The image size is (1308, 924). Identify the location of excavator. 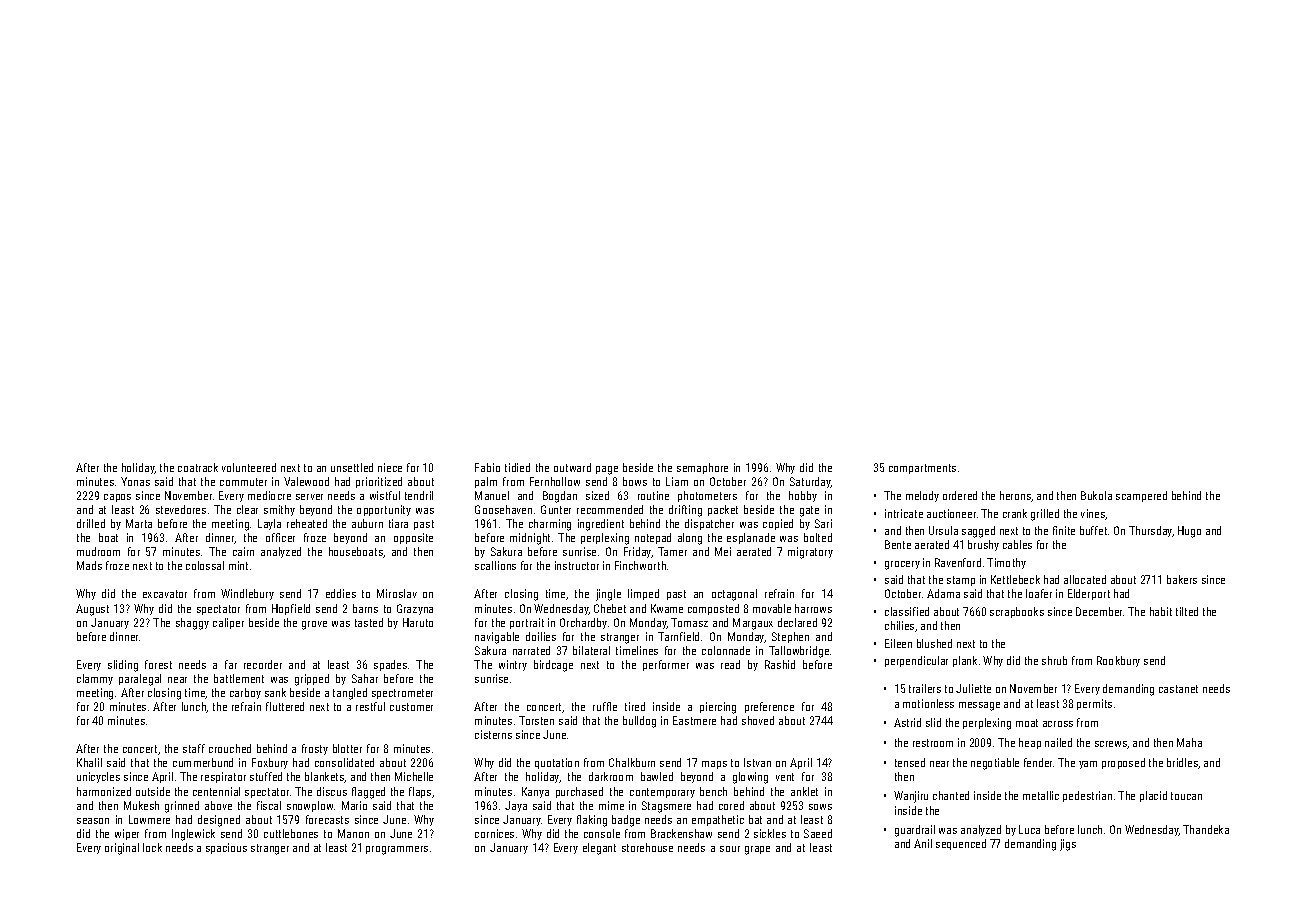
(165, 594).
